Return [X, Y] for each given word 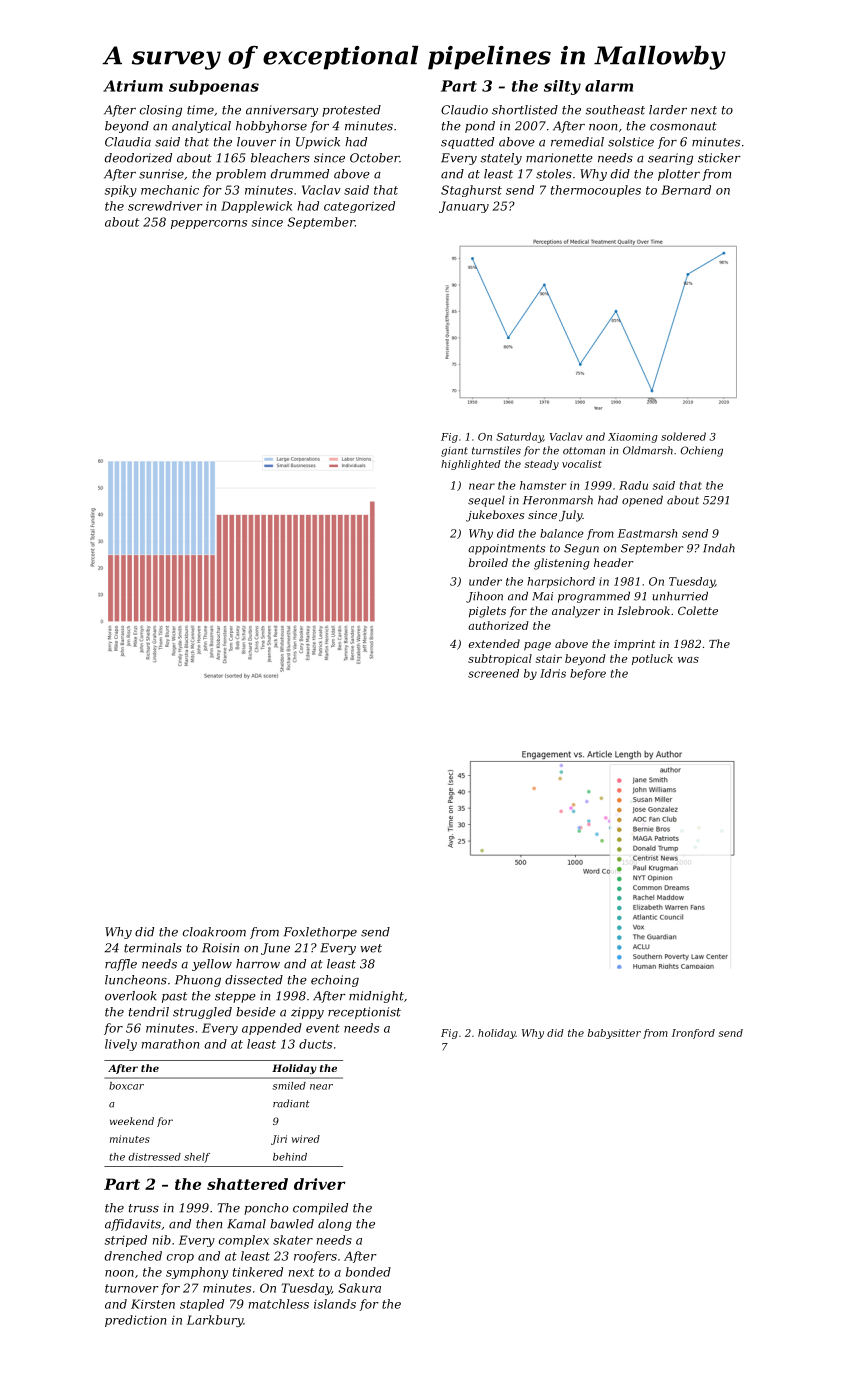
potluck [652, 659]
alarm [609, 86]
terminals [153, 948]
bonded [368, 1272]
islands [335, 1304]
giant [454, 452]
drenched [133, 1256]
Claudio [464, 110]
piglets [487, 612]
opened [642, 501]
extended [494, 643]
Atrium [133, 86]
